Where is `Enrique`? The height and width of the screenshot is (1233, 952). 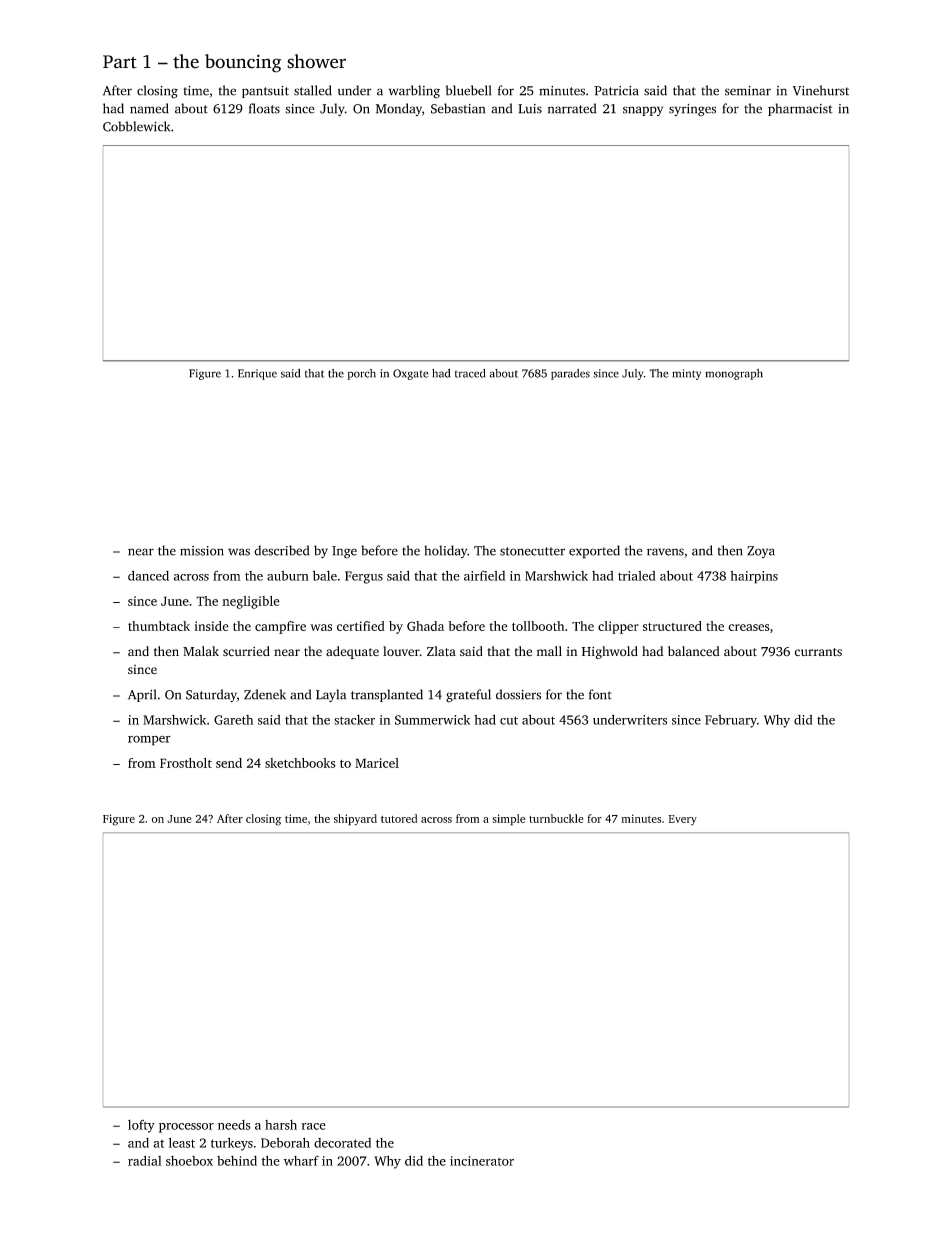
Enrique is located at coordinates (257, 374).
